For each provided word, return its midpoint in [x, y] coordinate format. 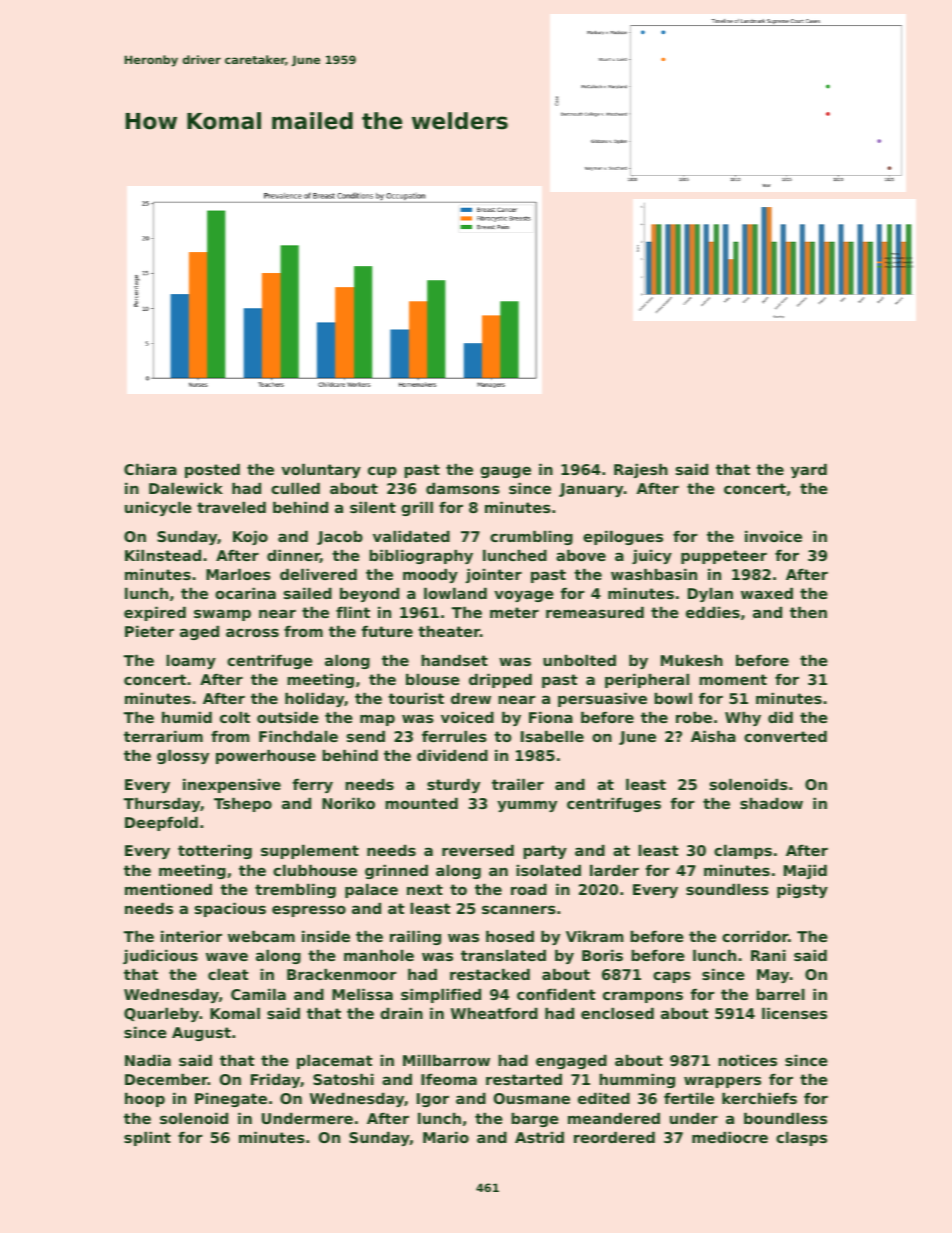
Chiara [150, 469]
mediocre [730, 1137]
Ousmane [531, 1098]
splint [147, 1139]
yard [809, 471]
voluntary [321, 471]
